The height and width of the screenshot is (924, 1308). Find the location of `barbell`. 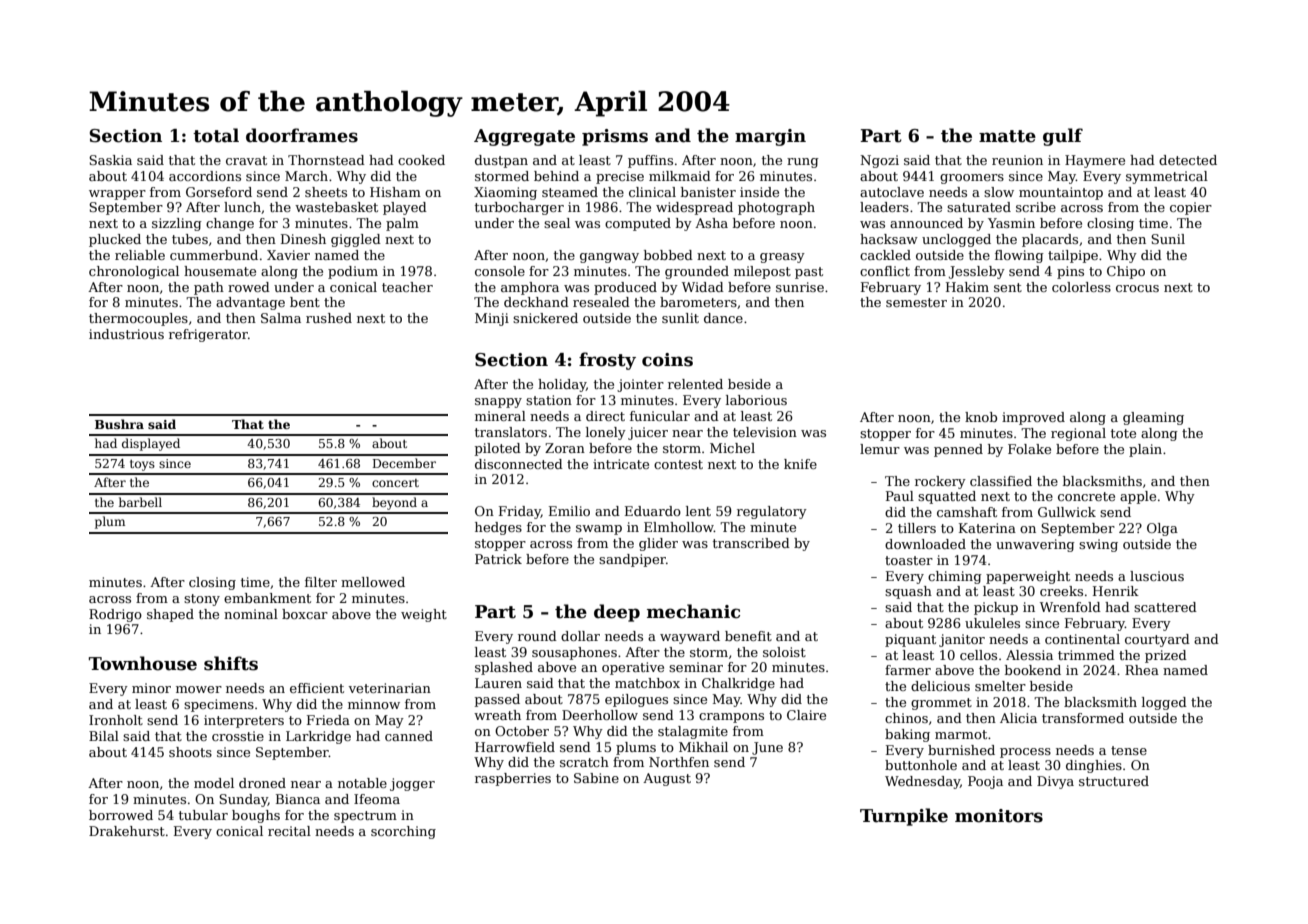

barbell is located at coordinates (140, 502).
